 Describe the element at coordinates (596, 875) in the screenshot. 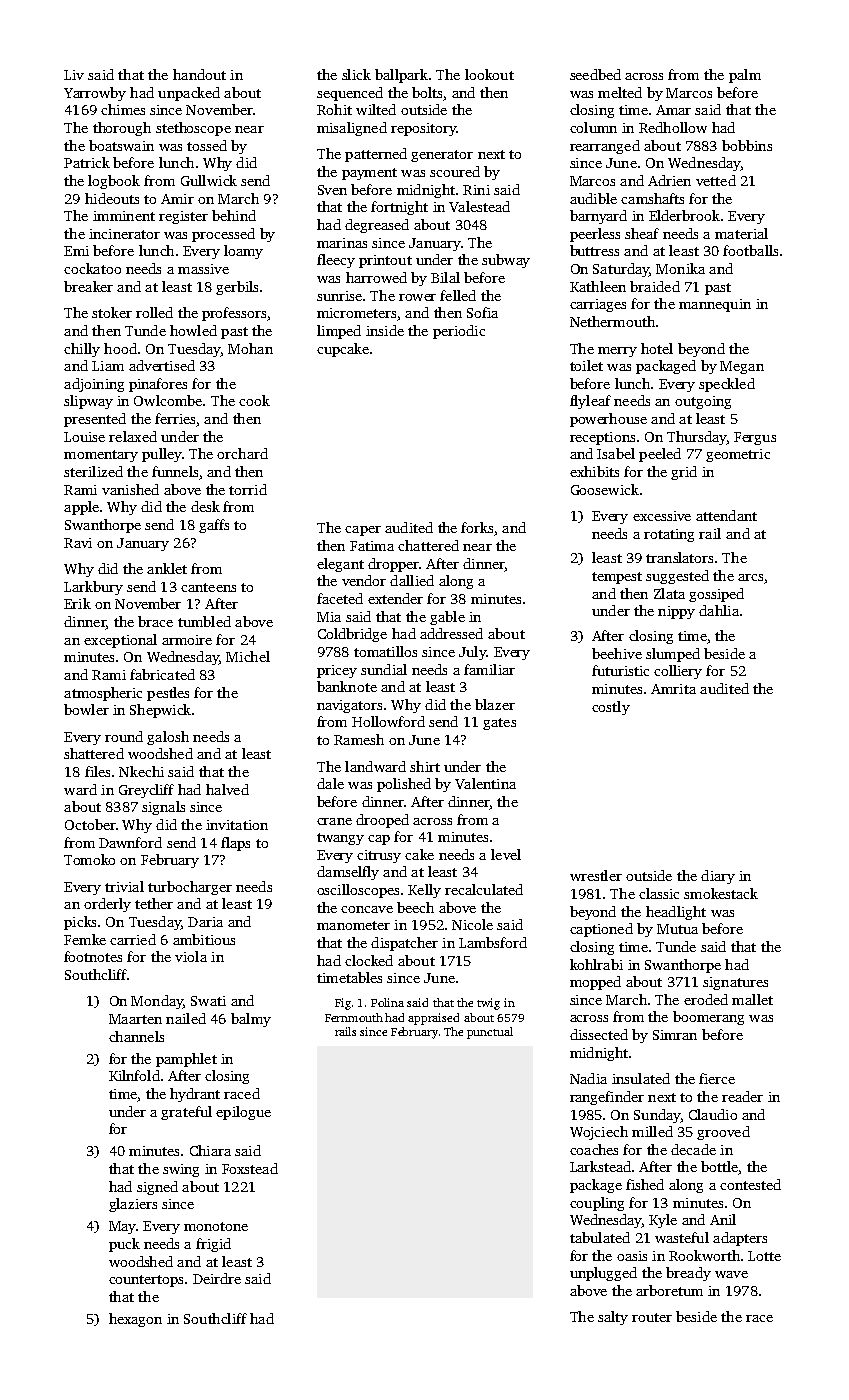

I see `wrestler` at that location.
